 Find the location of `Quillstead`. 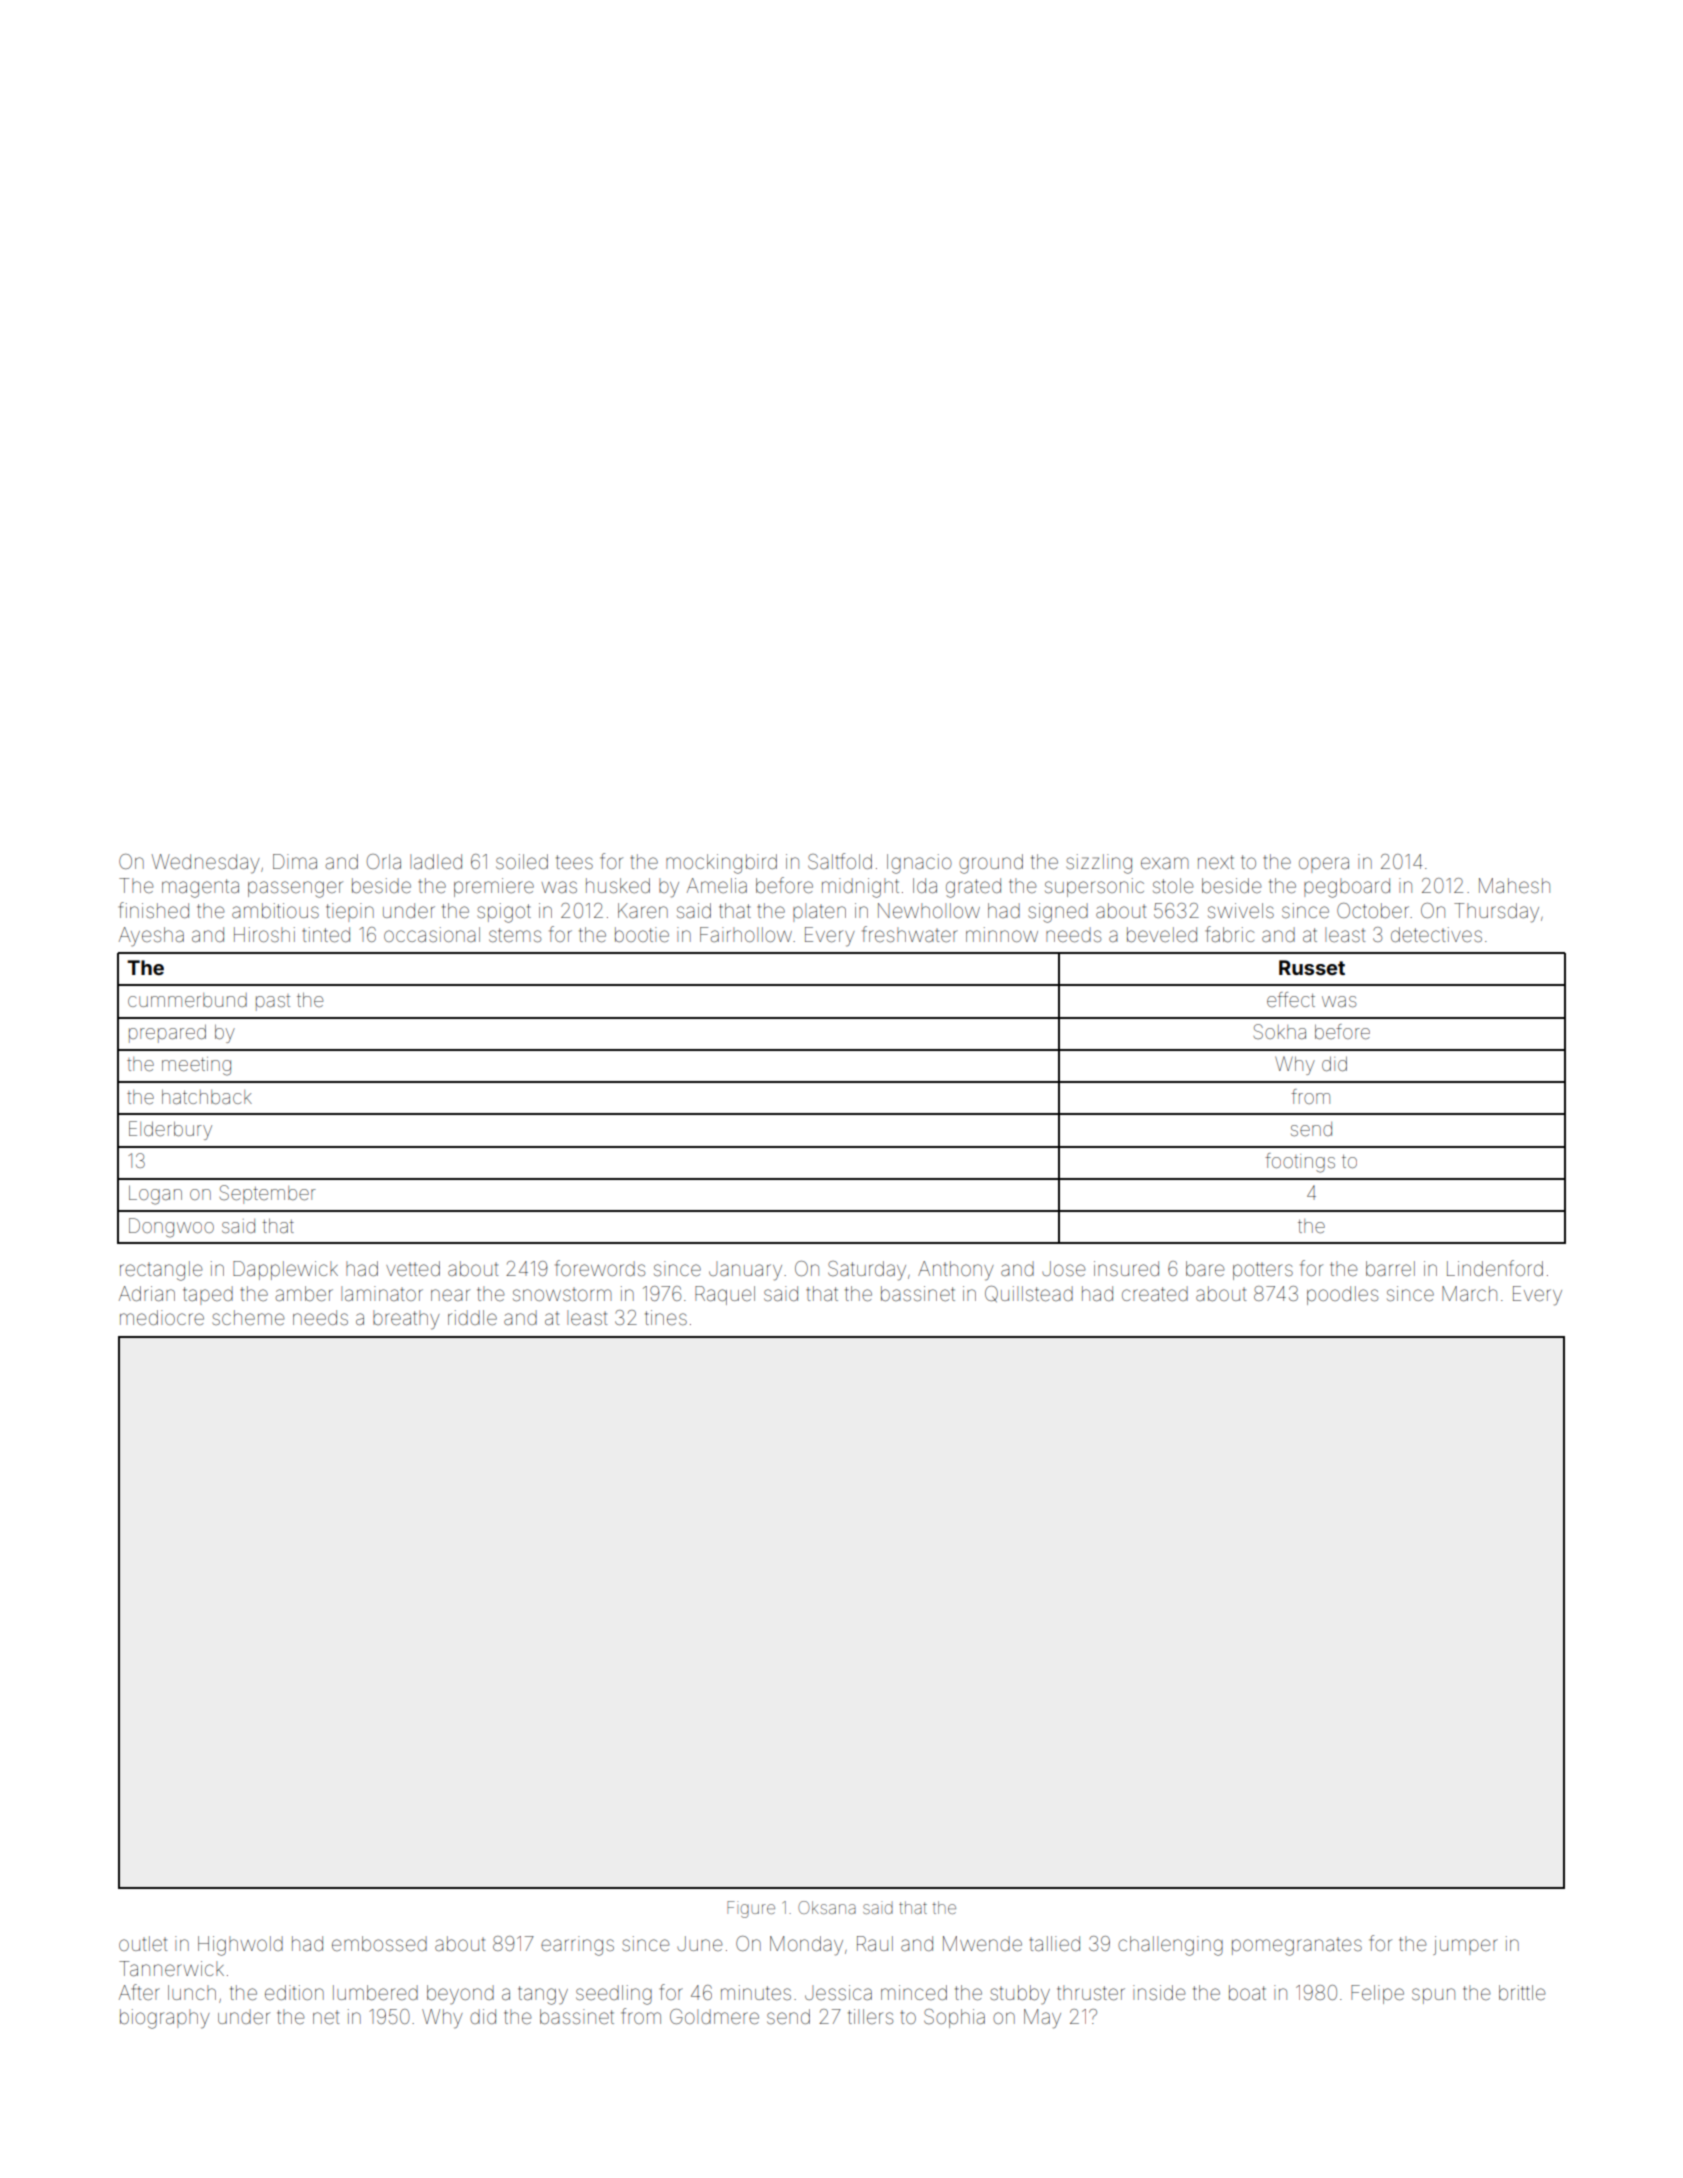

Quillstead is located at coordinates (1029, 1294).
